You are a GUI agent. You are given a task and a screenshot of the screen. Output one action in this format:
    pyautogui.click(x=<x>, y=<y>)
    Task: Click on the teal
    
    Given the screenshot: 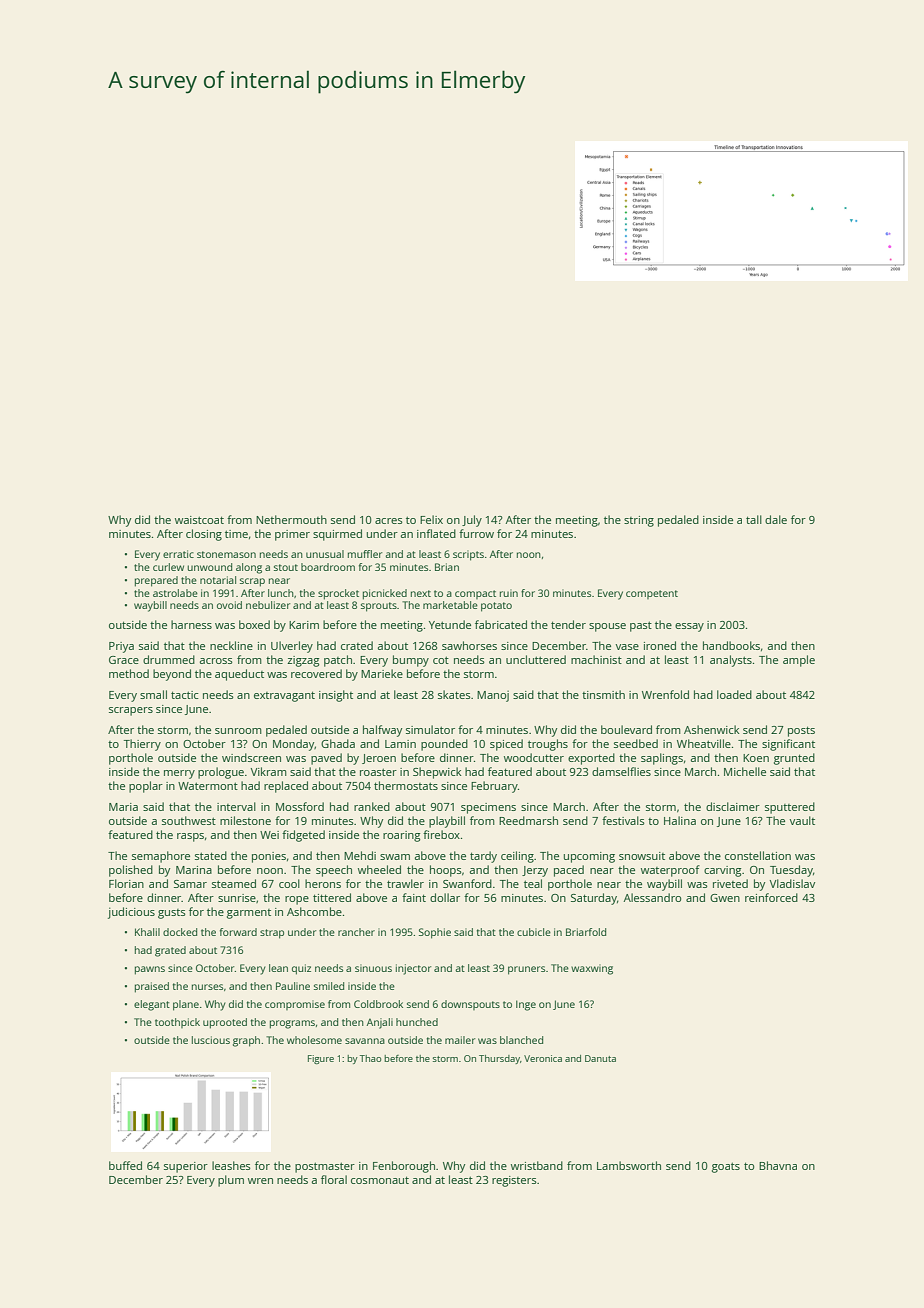 What is the action you would take?
    pyautogui.click(x=533, y=883)
